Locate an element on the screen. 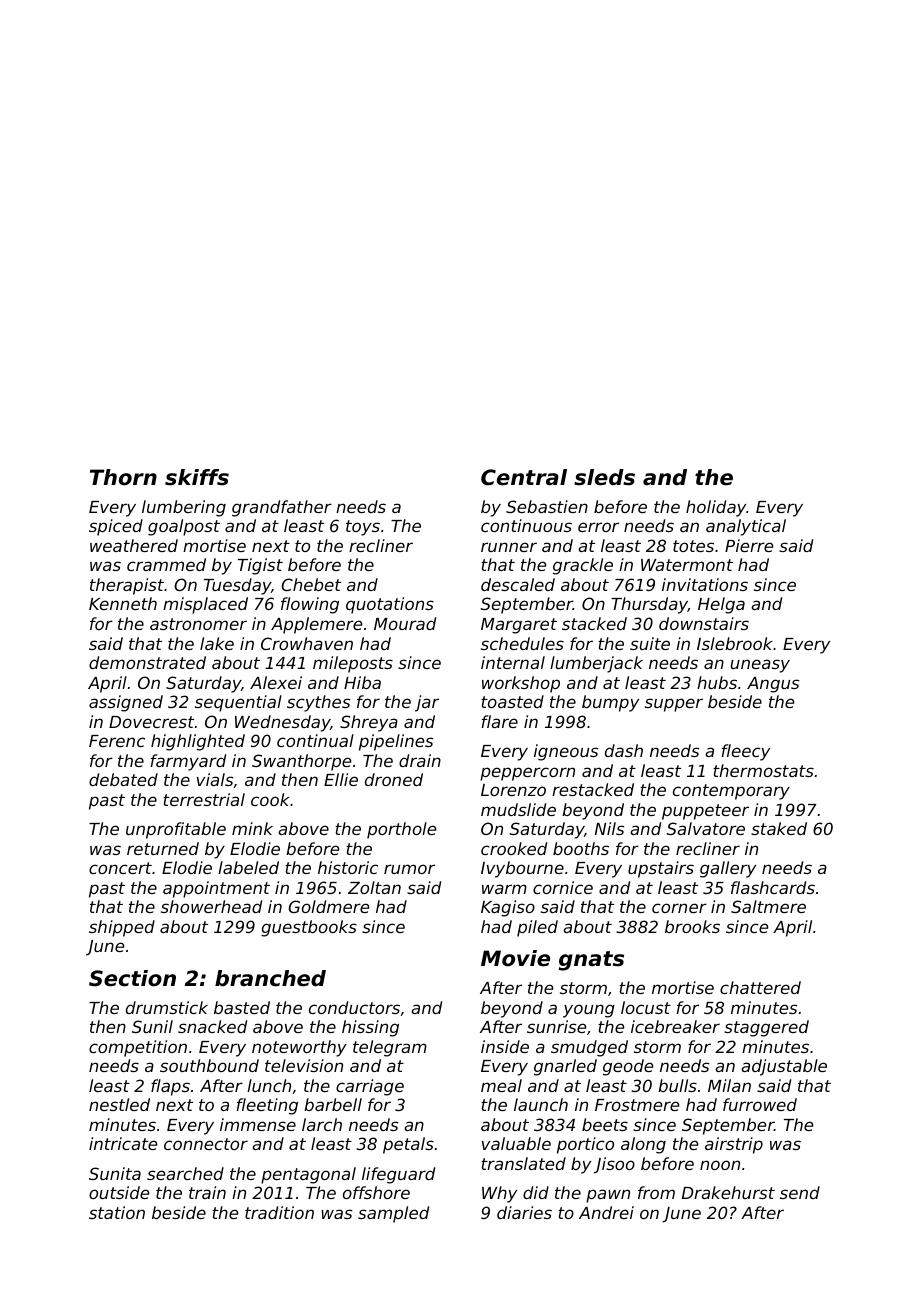 Image resolution: width=924 pixels, height=1308 pixels. skiffs is located at coordinates (197, 477).
